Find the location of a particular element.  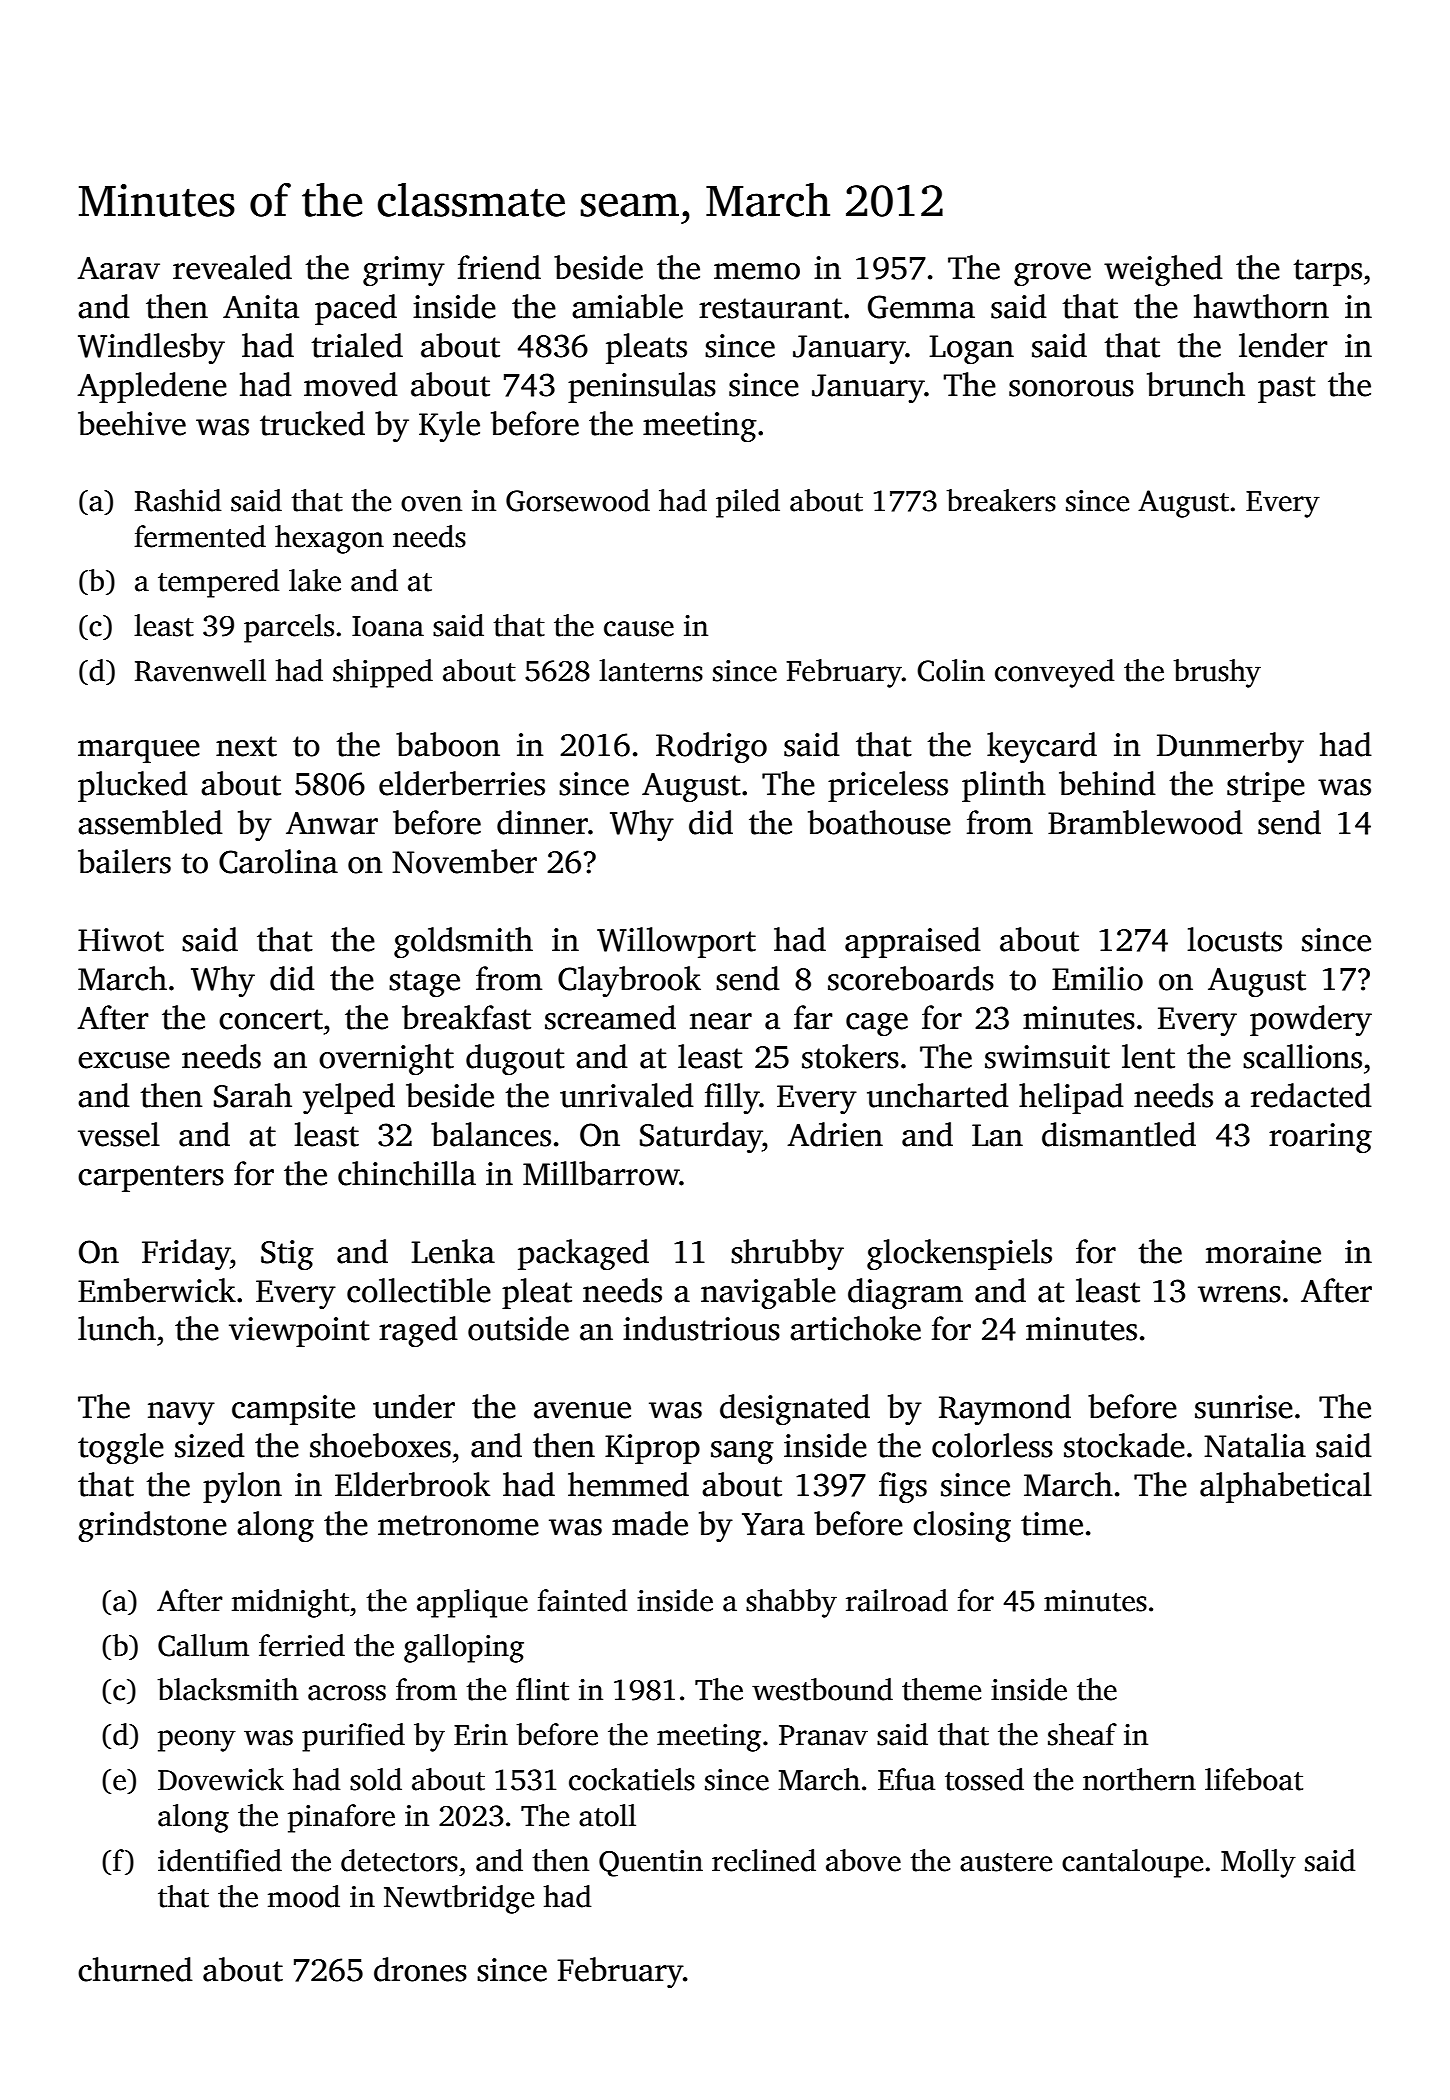

trucked is located at coordinates (312, 423).
